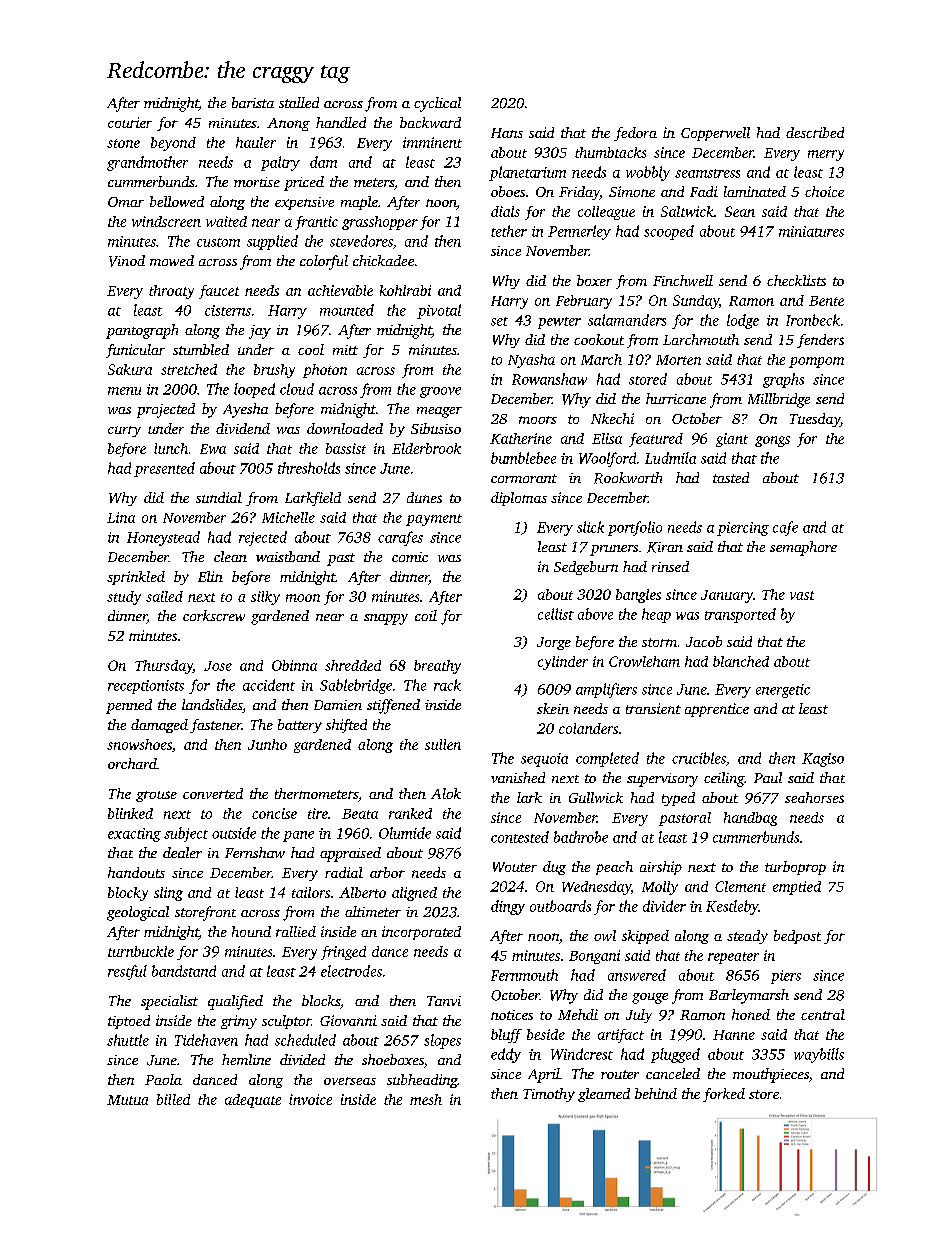 Image resolution: width=952 pixels, height=1233 pixels. Describe the element at coordinates (129, 706) in the document. I see `penned` at that location.
